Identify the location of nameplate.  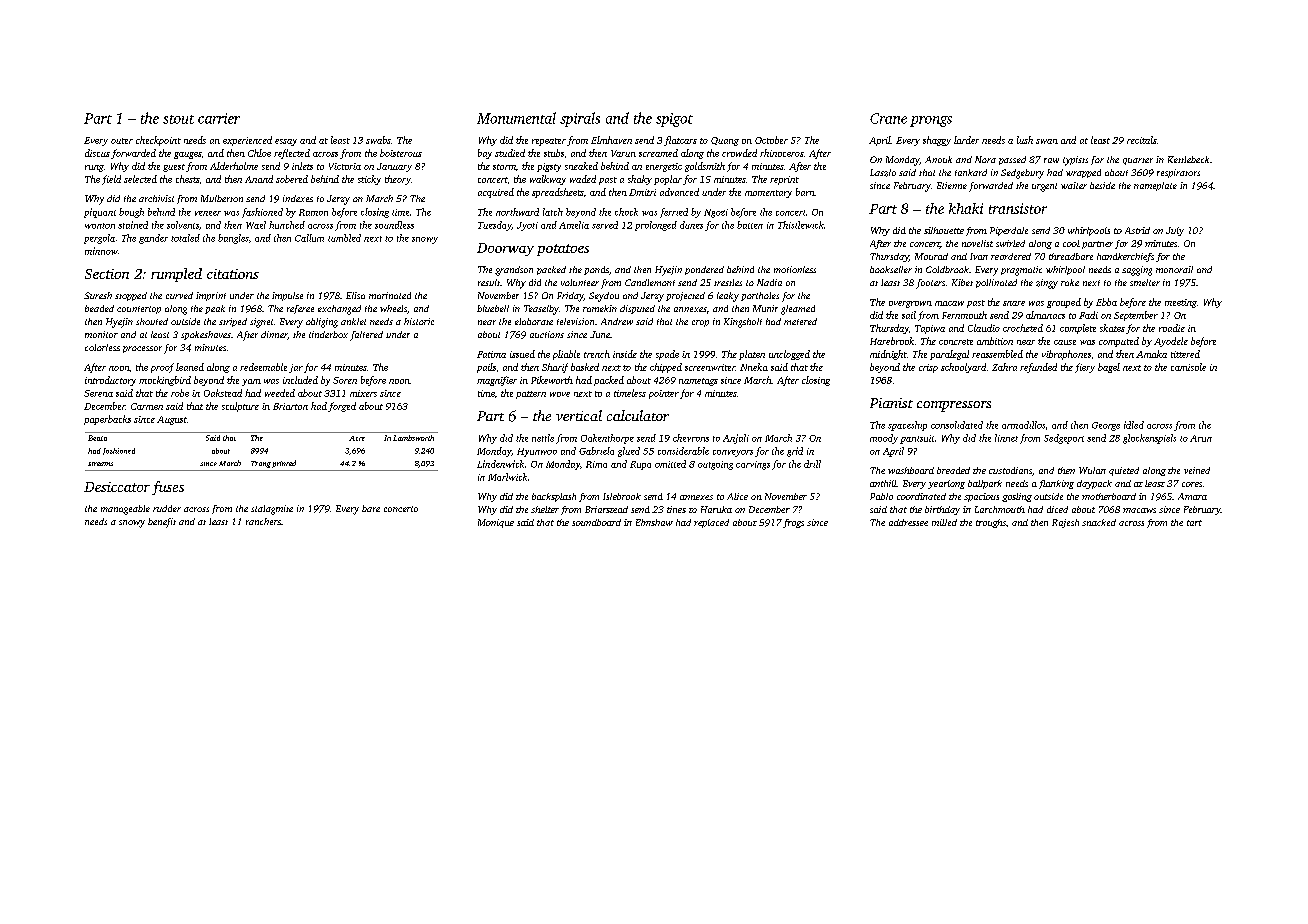
(1155, 186).
